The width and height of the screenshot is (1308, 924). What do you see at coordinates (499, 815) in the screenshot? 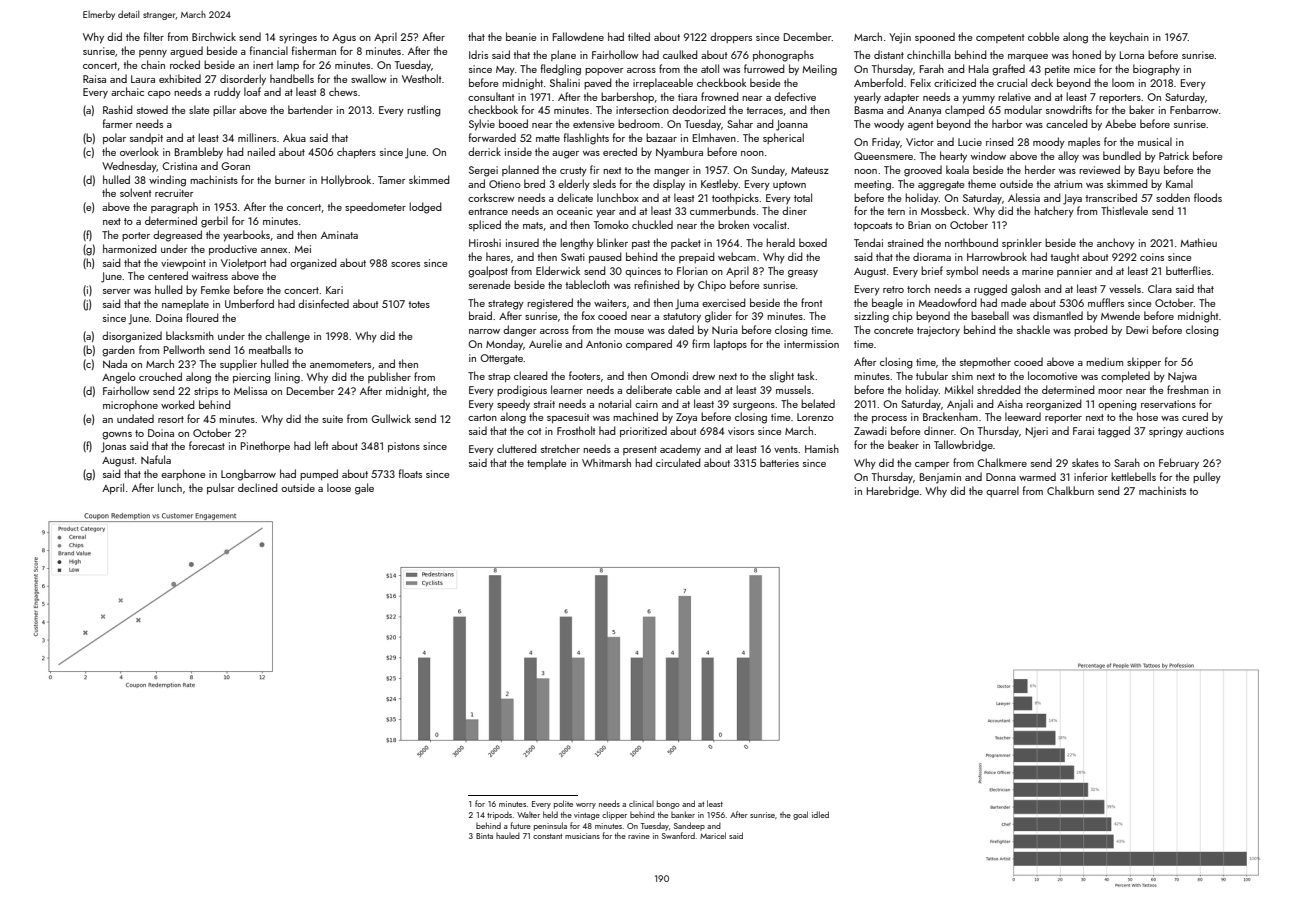
I see `tripods` at bounding box center [499, 815].
